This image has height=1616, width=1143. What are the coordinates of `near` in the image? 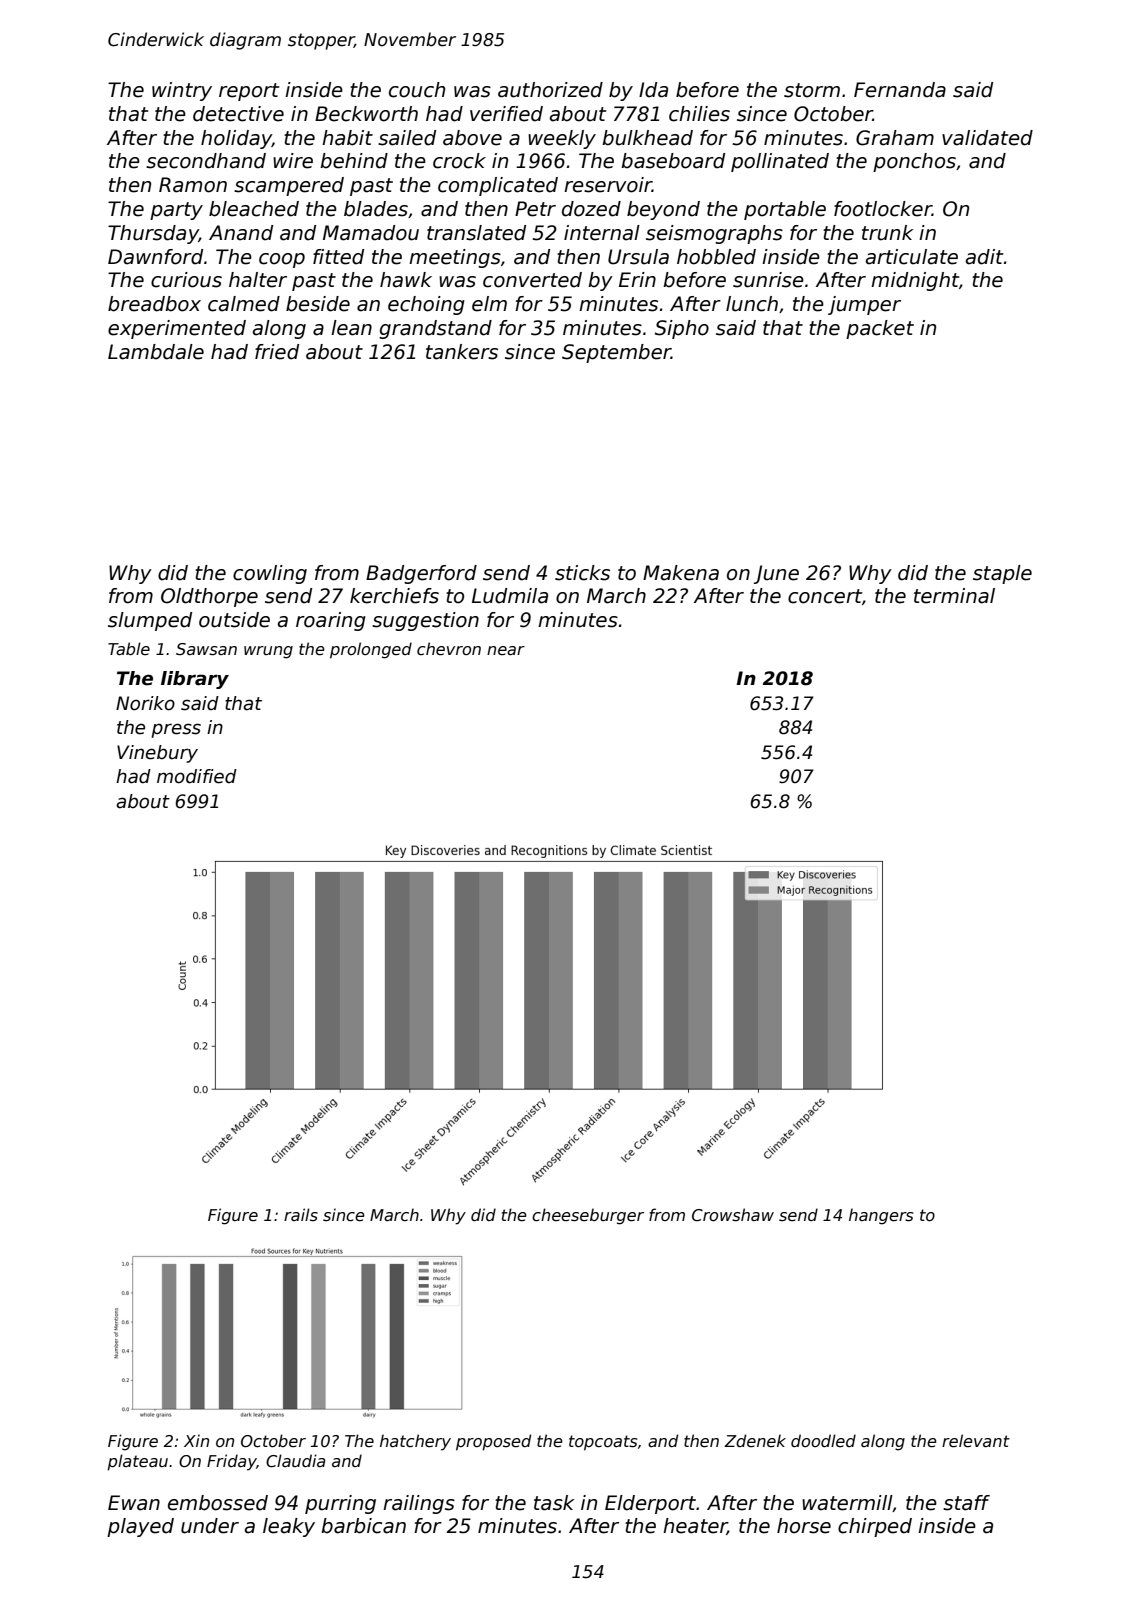 It's located at (506, 650).
